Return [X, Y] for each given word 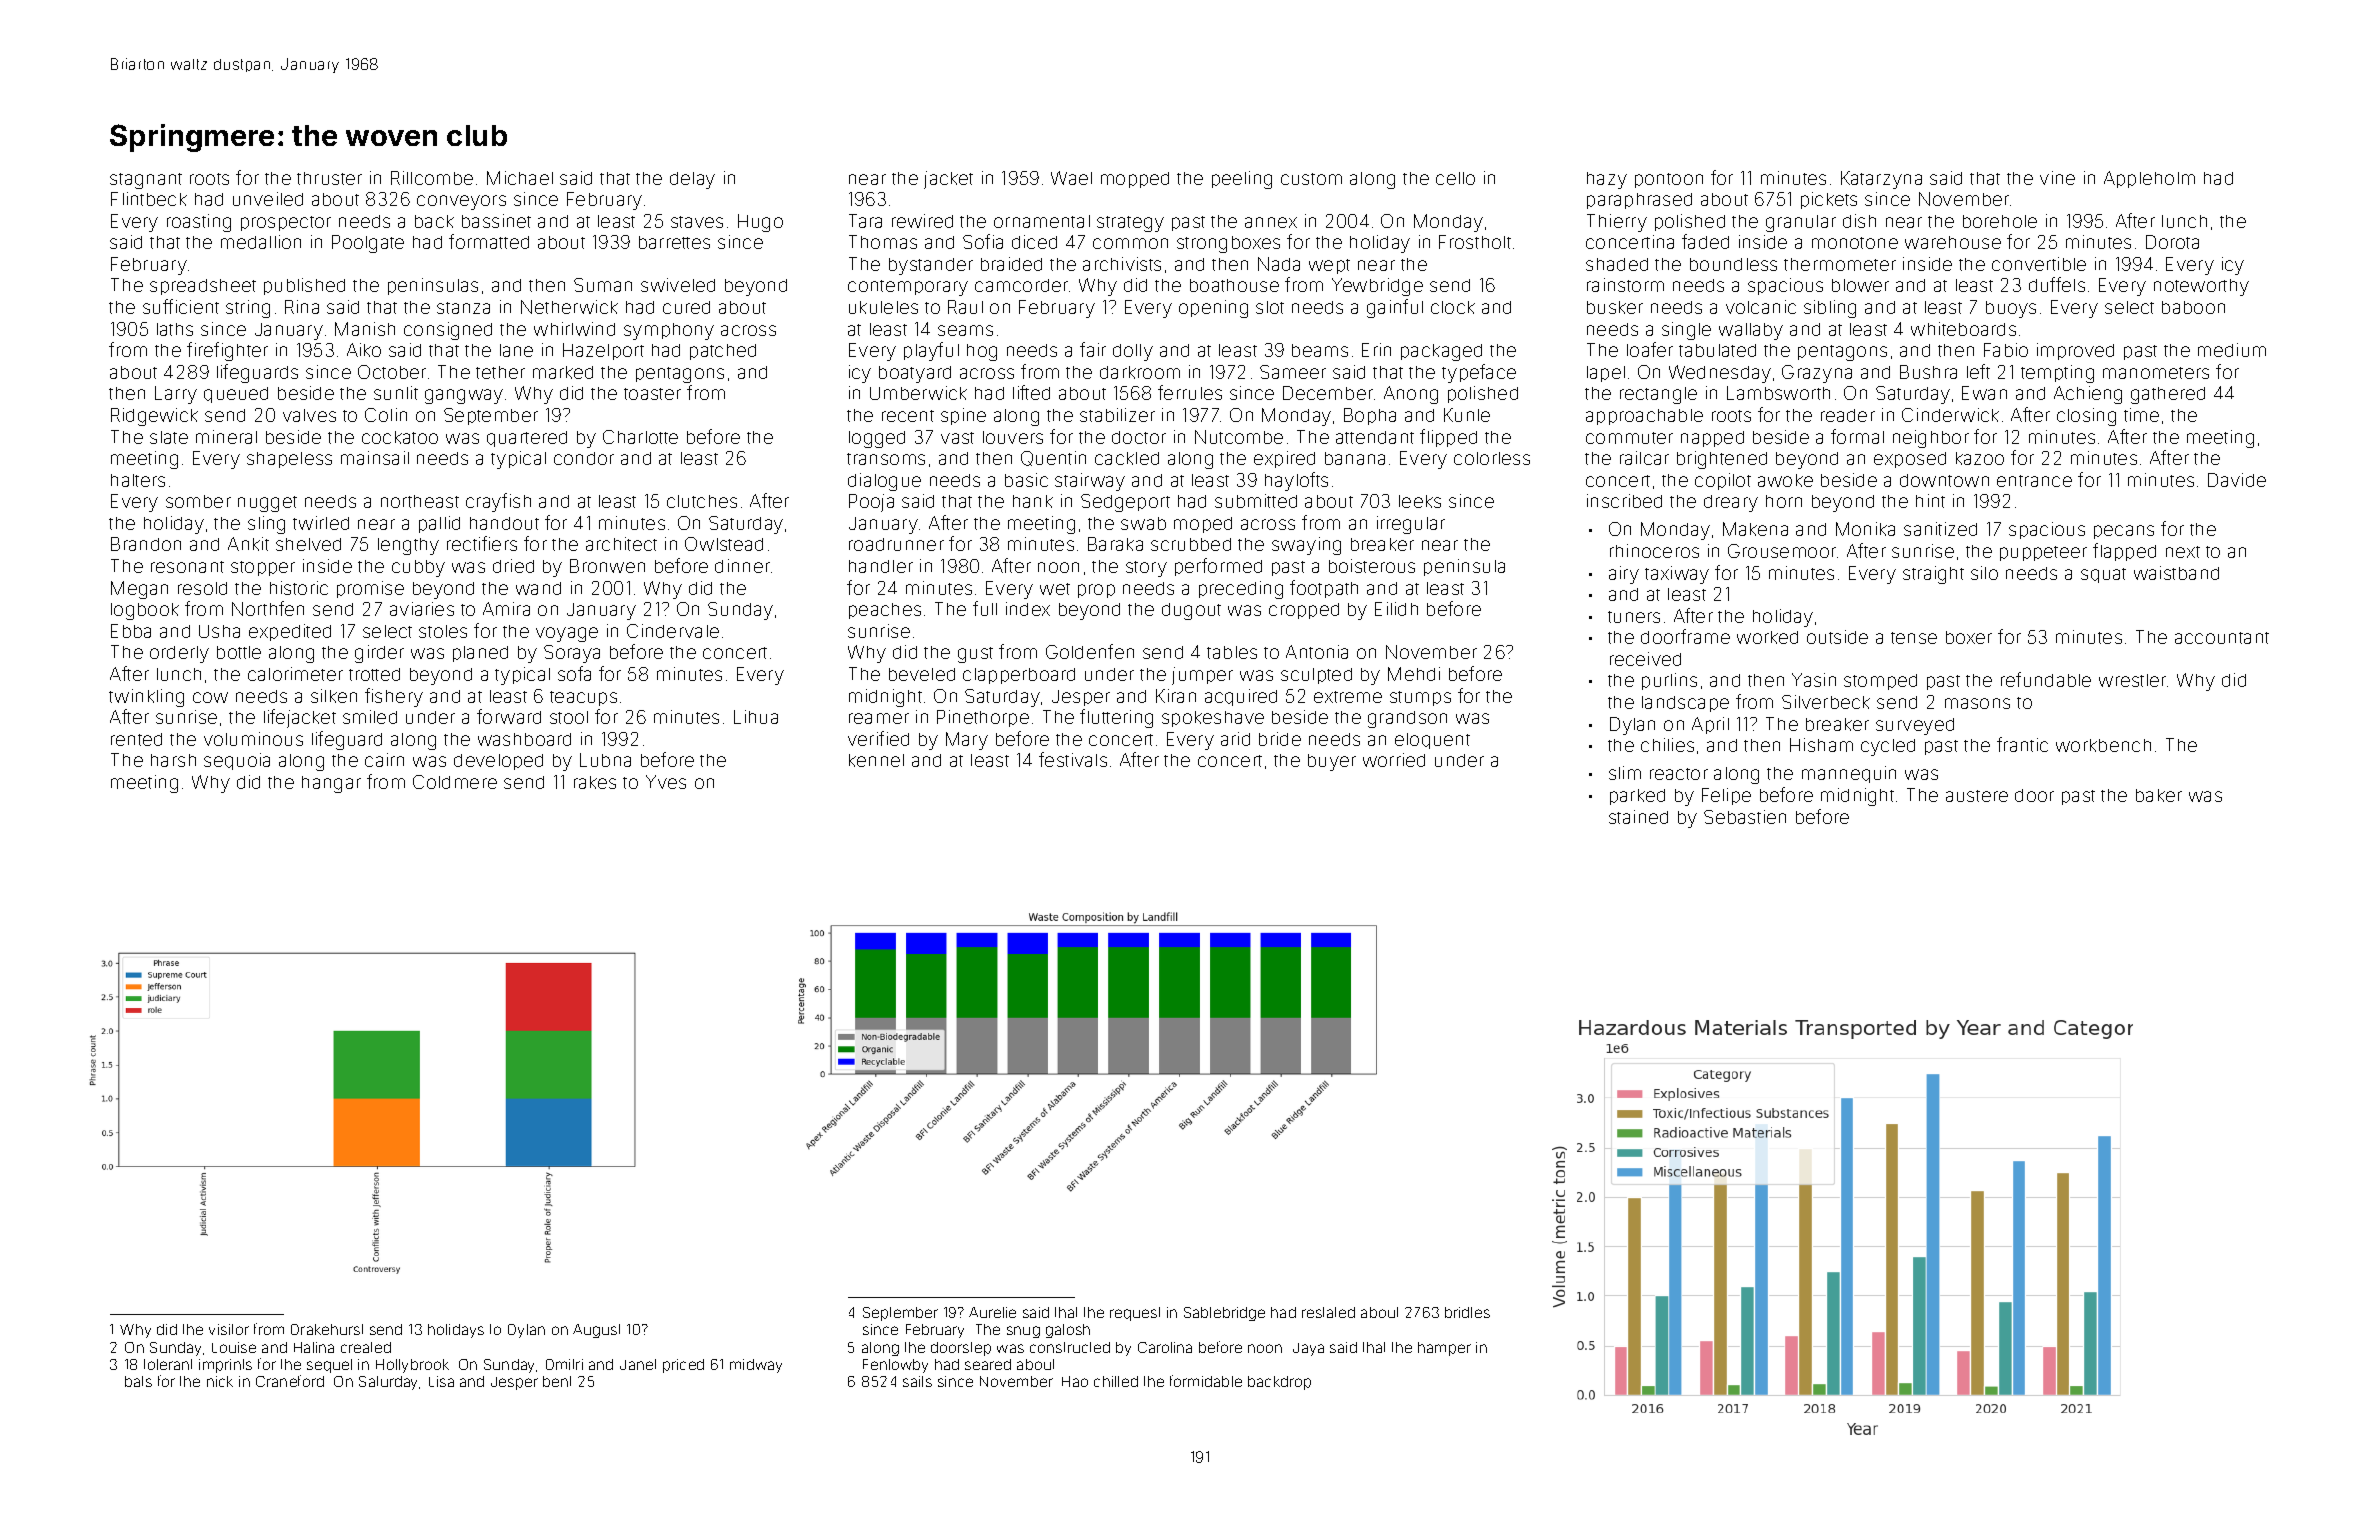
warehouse [1953, 242]
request [1135, 1314]
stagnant [146, 181]
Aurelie [992, 1312]
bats [138, 1381]
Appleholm [2149, 179]
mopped [1135, 180]
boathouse [1234, 285]
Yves [666, 782]
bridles [1467, 1312]
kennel [876, 760]
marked [563, 372]
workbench [2103, 745]
